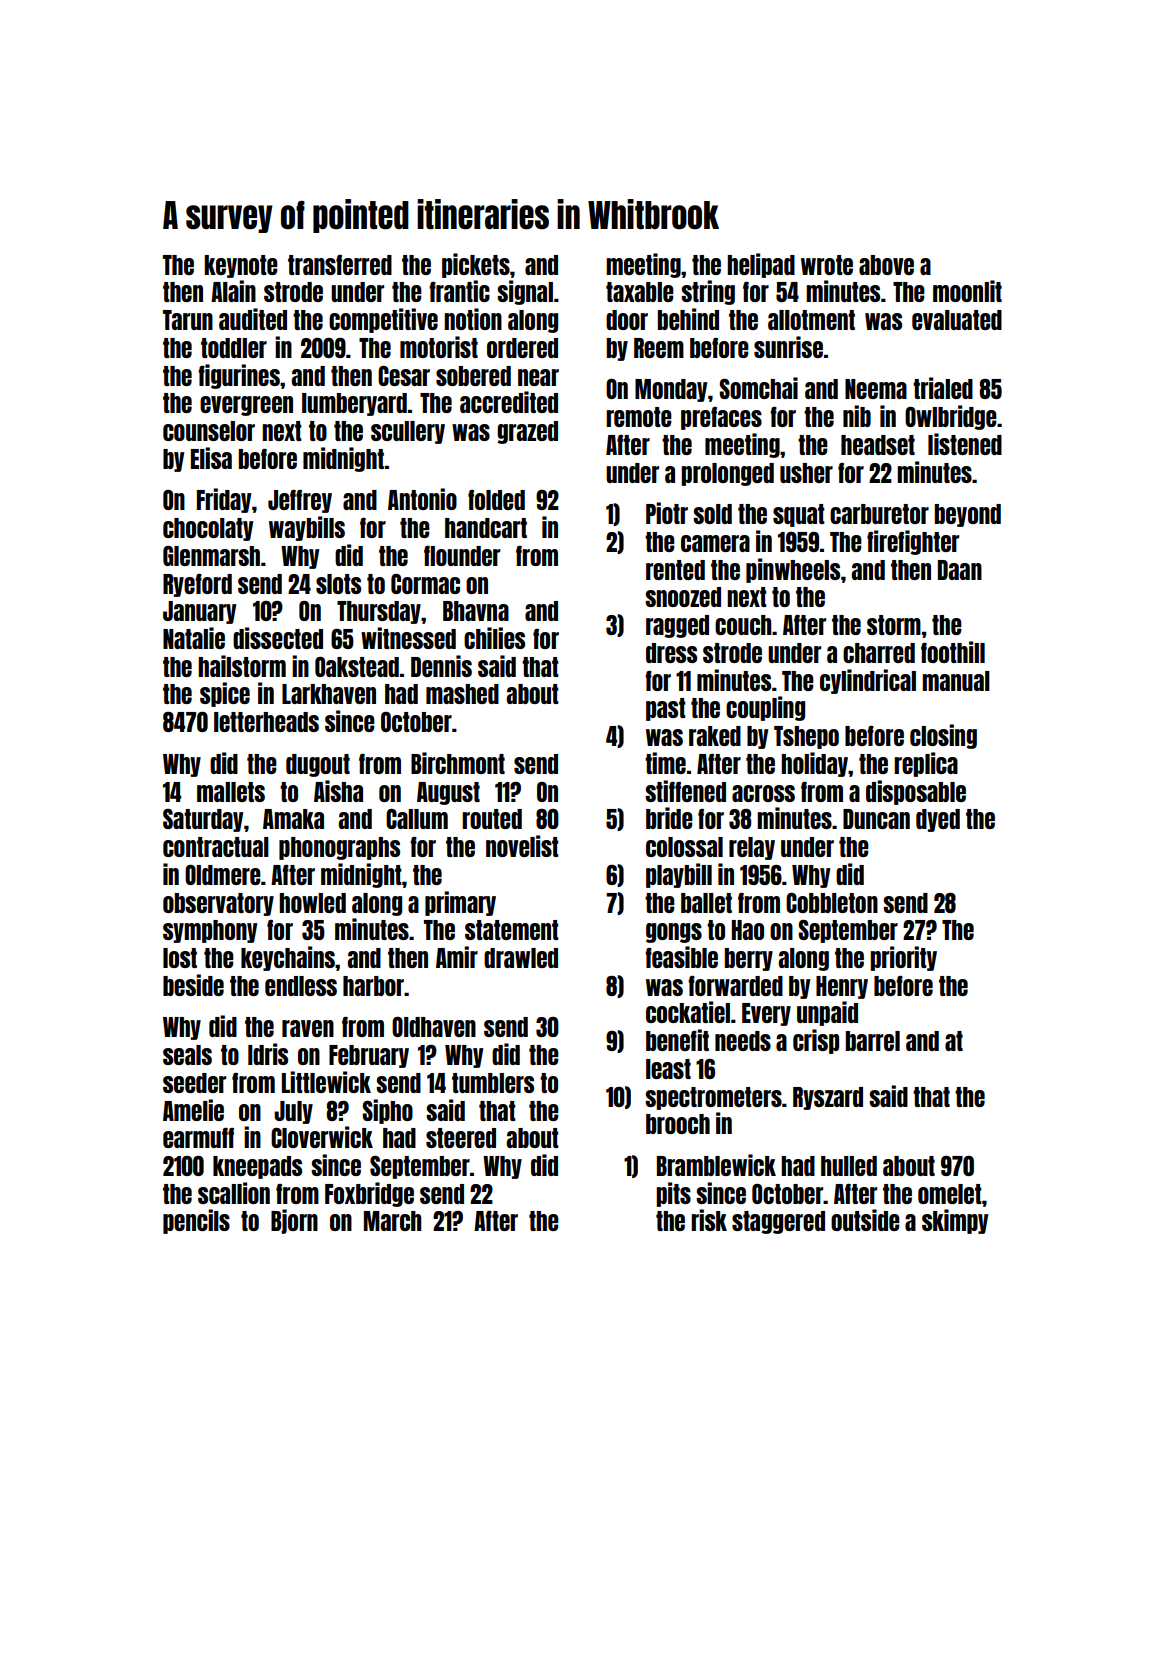 The width and height of the screenshot is (1165, 1654). What do you see at coordinates (763, 793) in the screenshot?
I see `across` at bounding box center [763, 793].
